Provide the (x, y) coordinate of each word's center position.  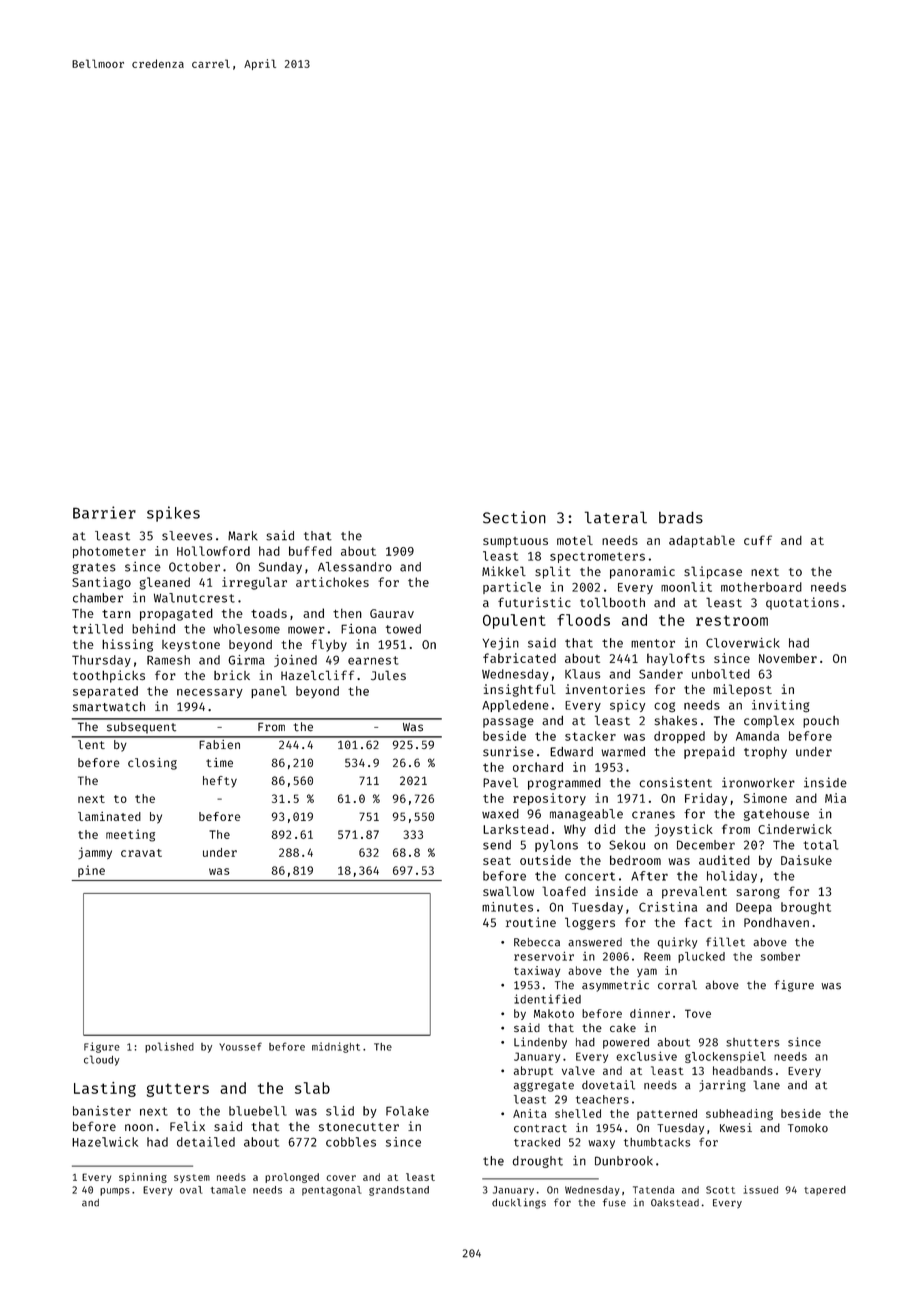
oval (191, 1190)
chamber (98, 598)
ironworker (758, 782)
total (821, 845)
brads (681, 517)
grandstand (399, 1191)
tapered (825, 1191)
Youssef (240, 1046)
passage (508, 723)
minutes (507, 907)
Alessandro (355, 567)
